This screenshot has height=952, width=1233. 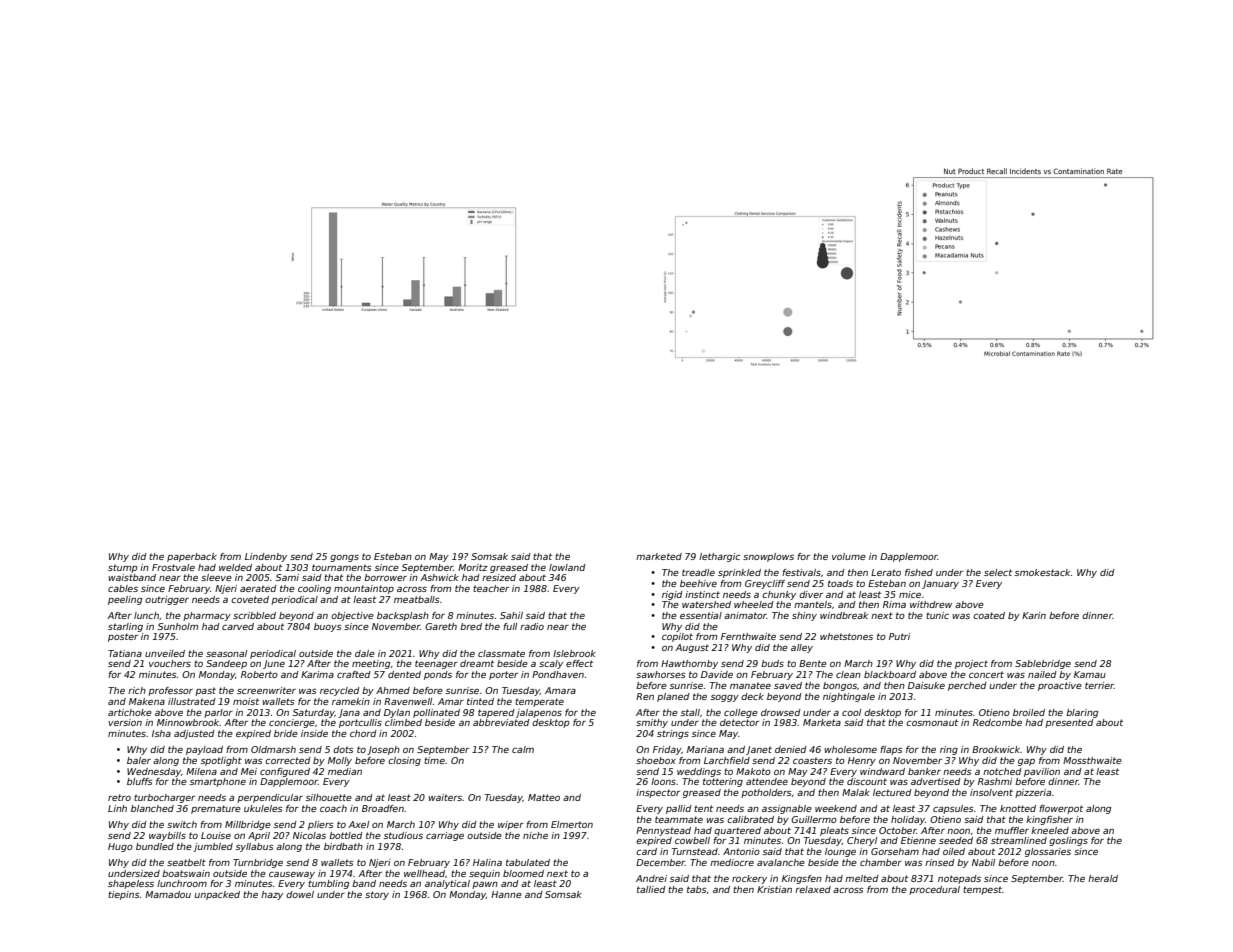 I want to click on niche, so click(x=535, y=835).
